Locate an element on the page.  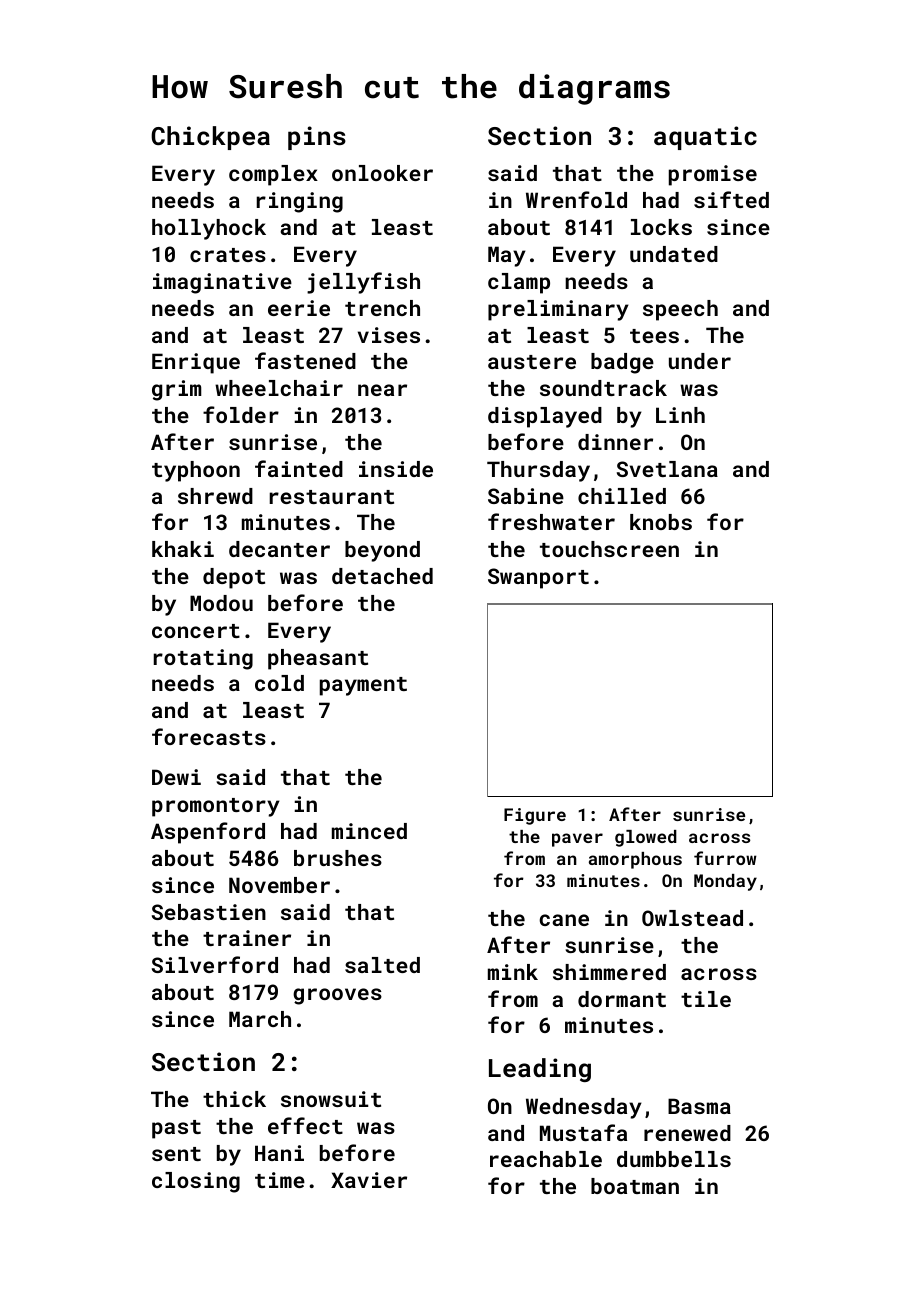
trench is located at coordinates (382, 308).
